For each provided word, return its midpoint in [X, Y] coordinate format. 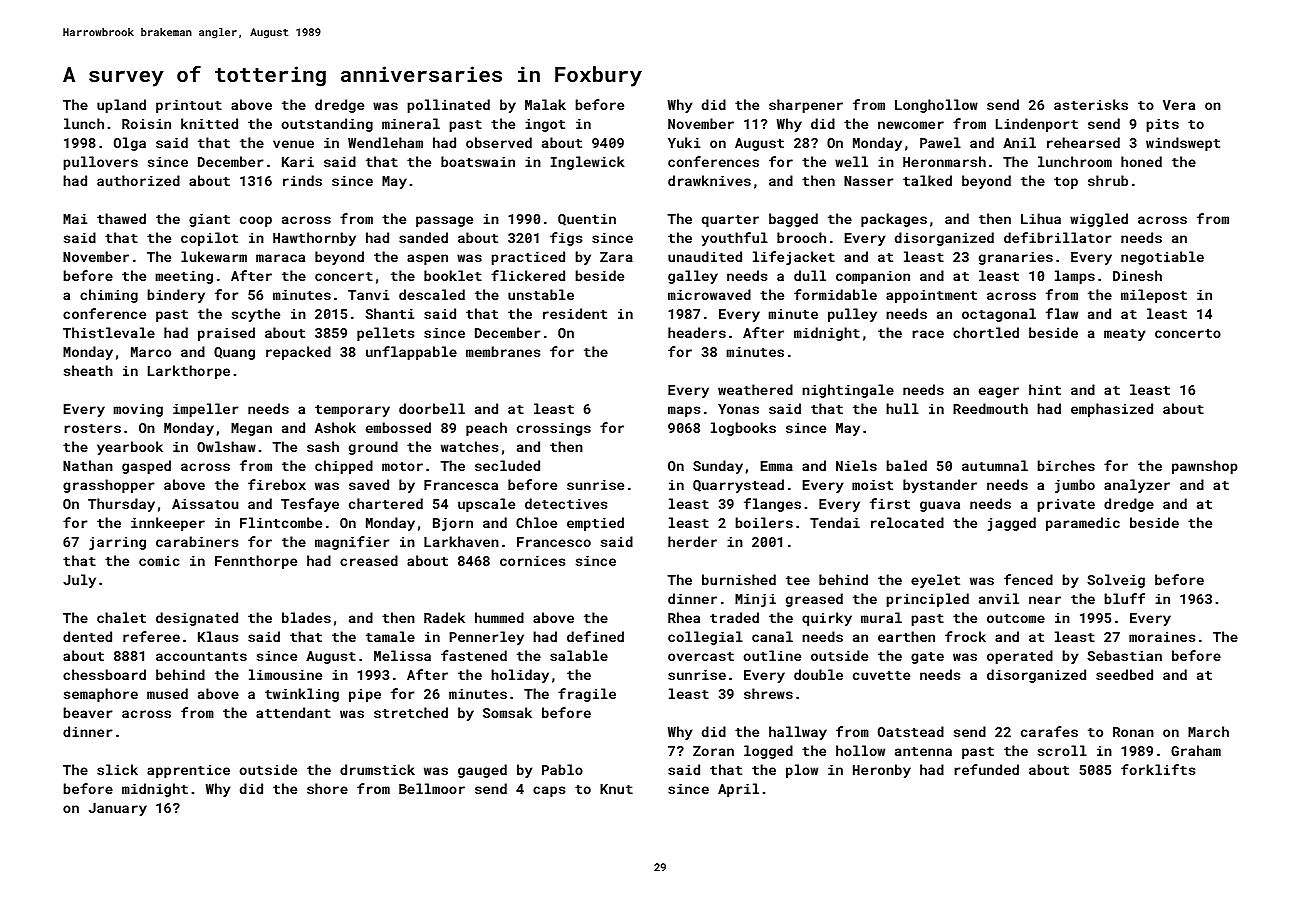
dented [87, 636]
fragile [587, 695]
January [118, 809]
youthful [734, 239]
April [738, 790]
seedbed [1124, 674]
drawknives [709, 180]
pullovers [100, 163]
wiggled [1099, 220]
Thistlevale [109, 332]
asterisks [1091, 104]
